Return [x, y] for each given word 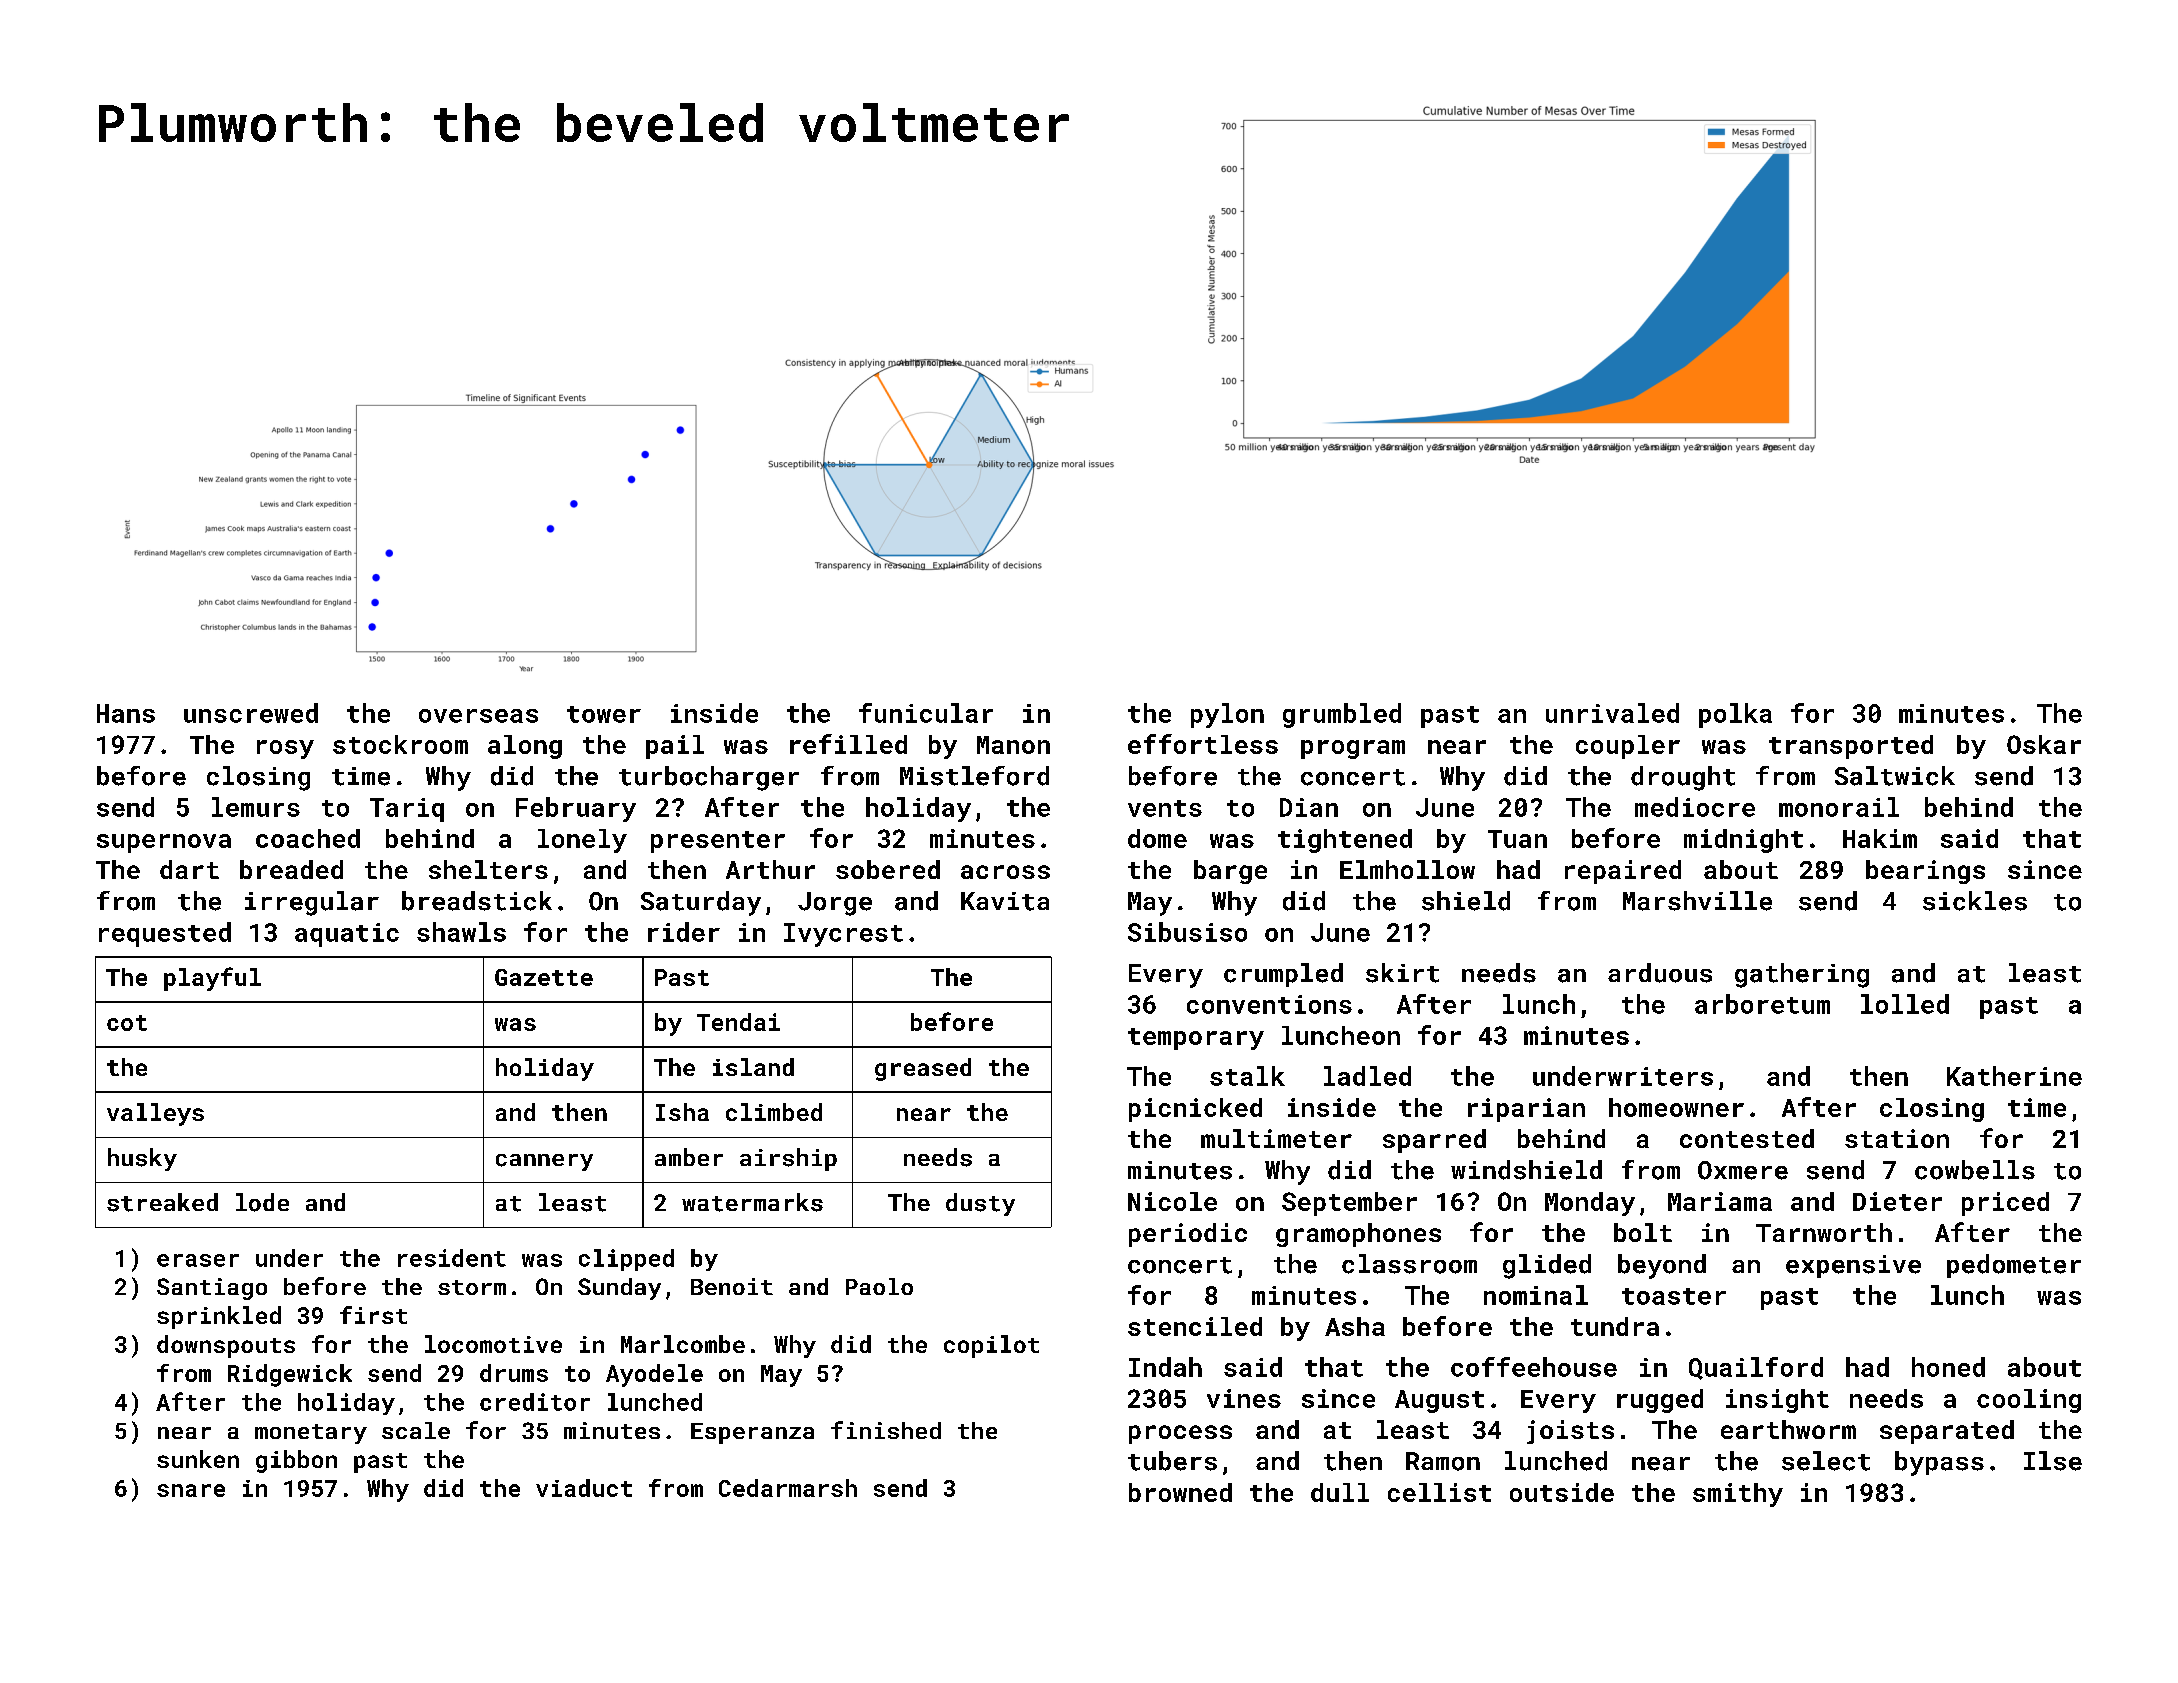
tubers [1172, 1461]
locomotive [493, 1344]
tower [604, 714]
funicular [926, 713]
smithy [1738, 1495]
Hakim [1880, 838]
